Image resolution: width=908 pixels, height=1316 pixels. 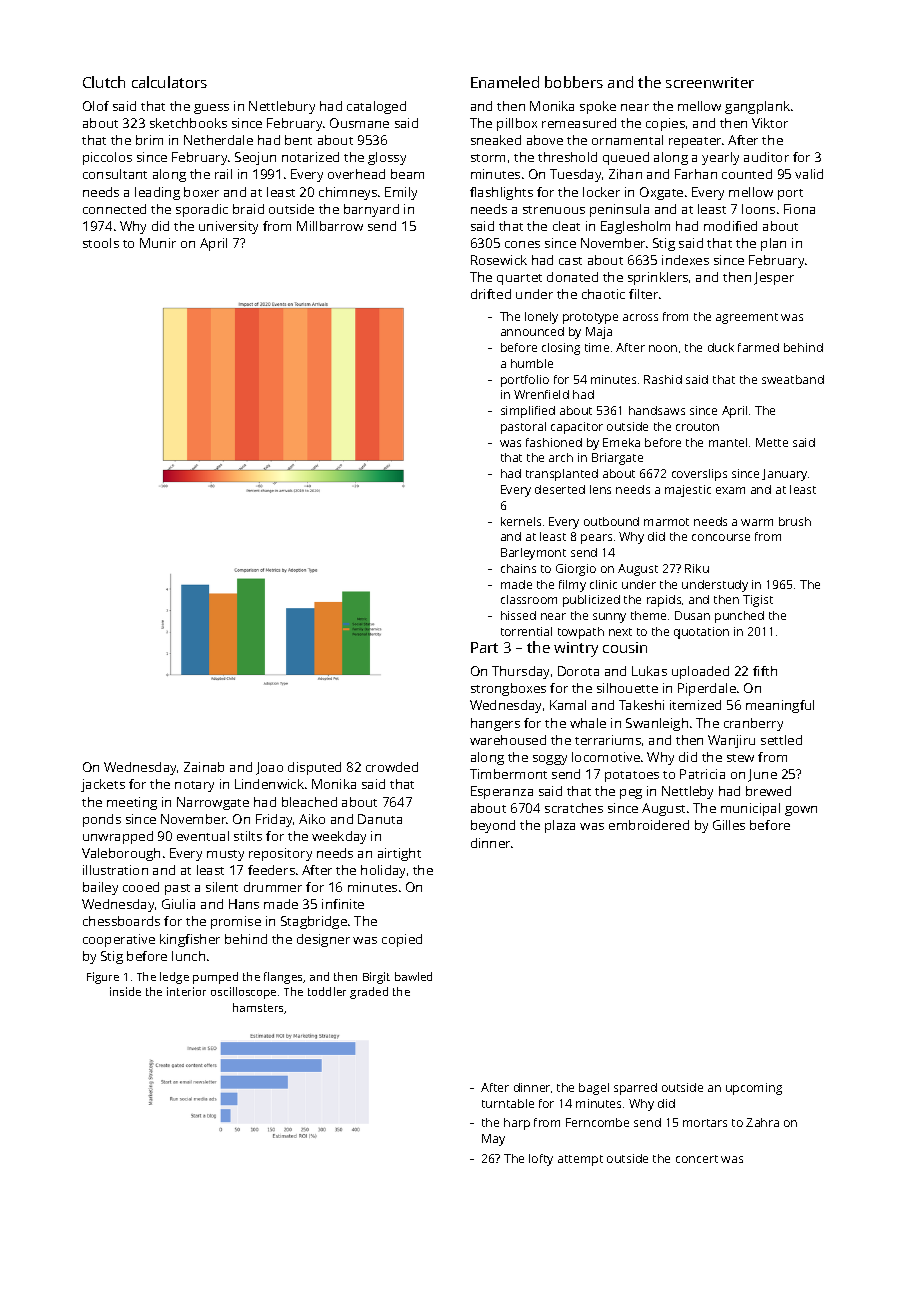 What do you see at coordinates (688, 491) in the screenshot?
I see `majestic` at bounding box center [688, 491].
